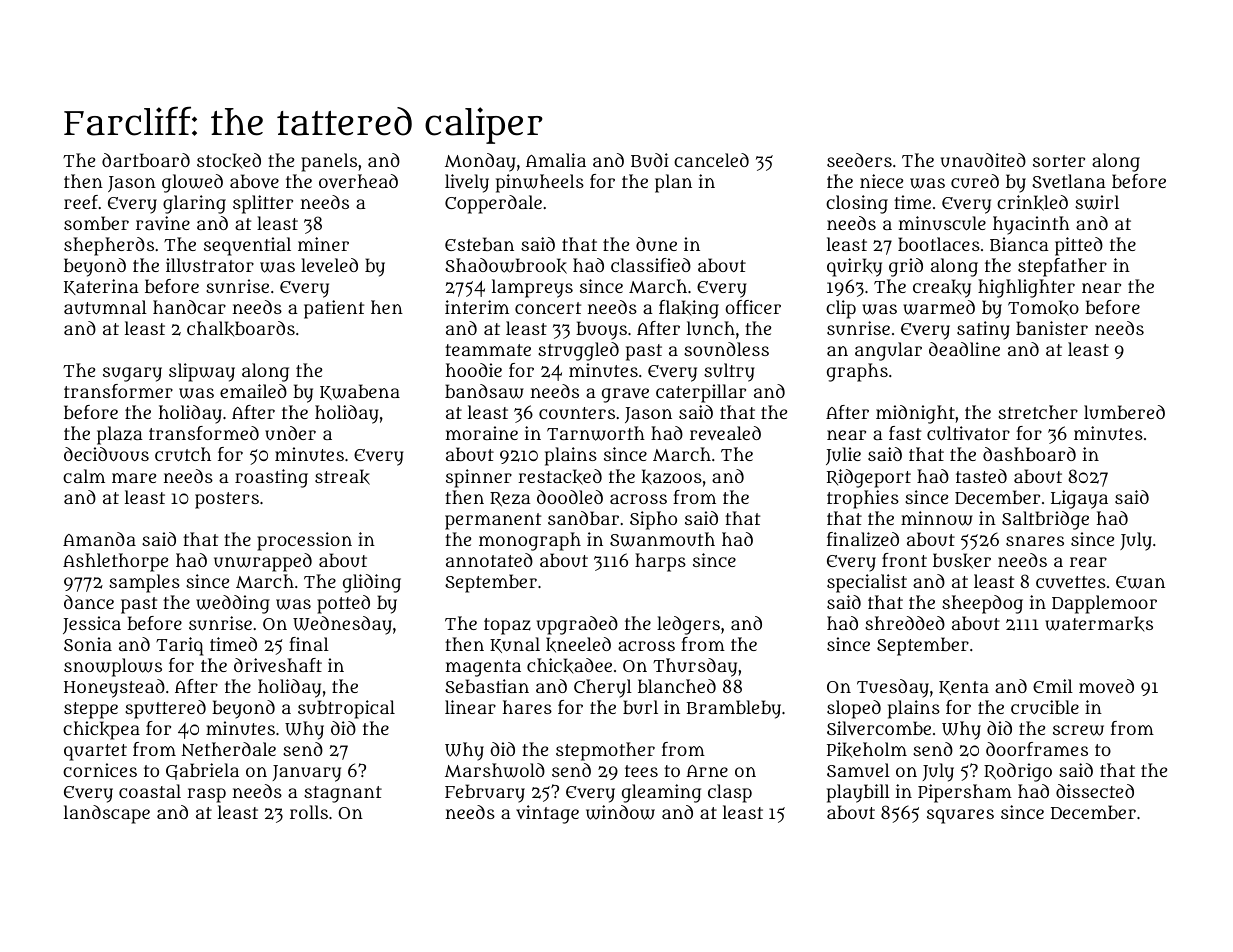 The height and width of the screenshot is (952, 1233). What do you see at coordinates (304, 541) in the screenshot?
I see `procession` at bounding box center [304, 541].
